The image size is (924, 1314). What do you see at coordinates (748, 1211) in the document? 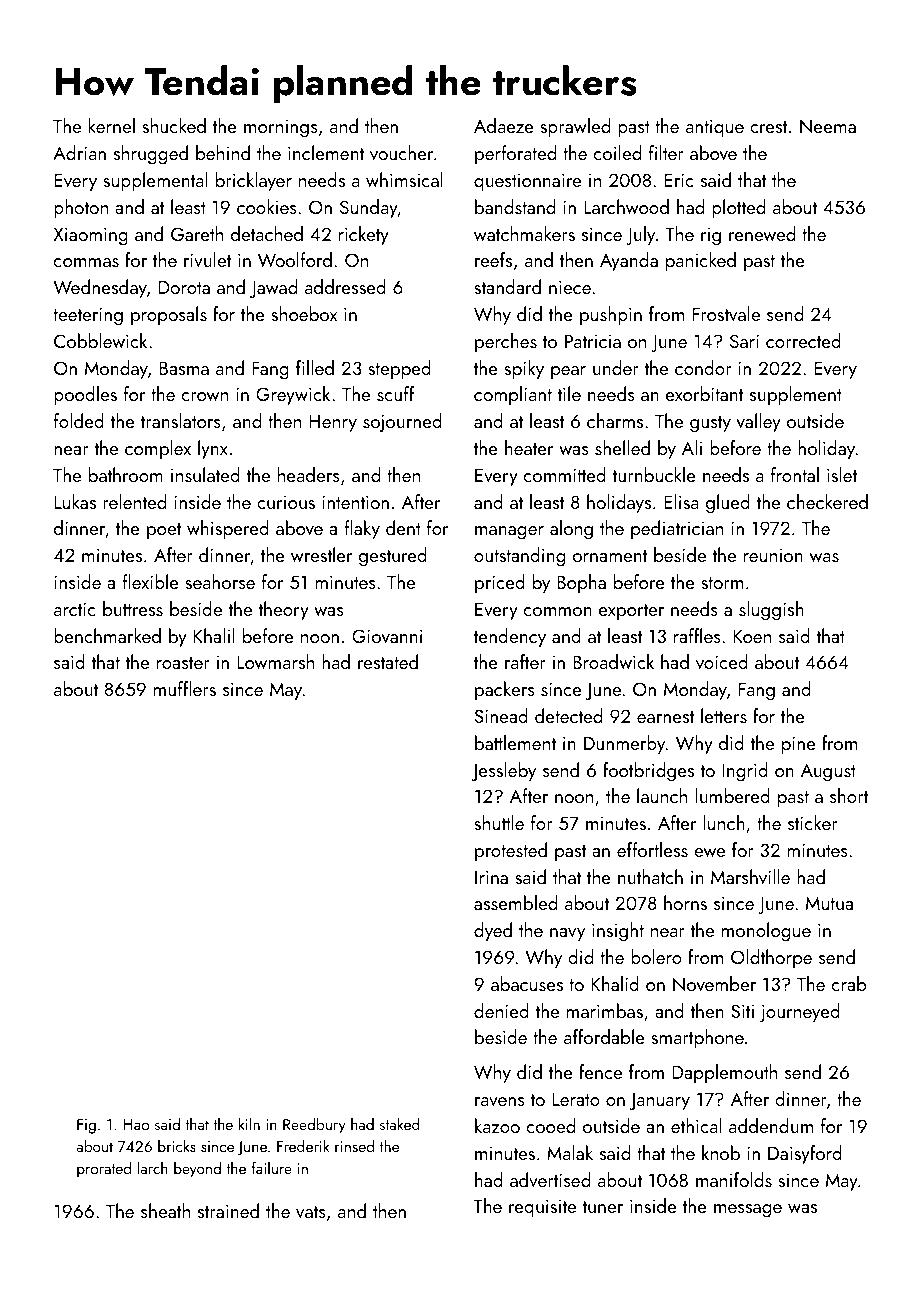
I see `message` at bounding box center [748, 1211].
